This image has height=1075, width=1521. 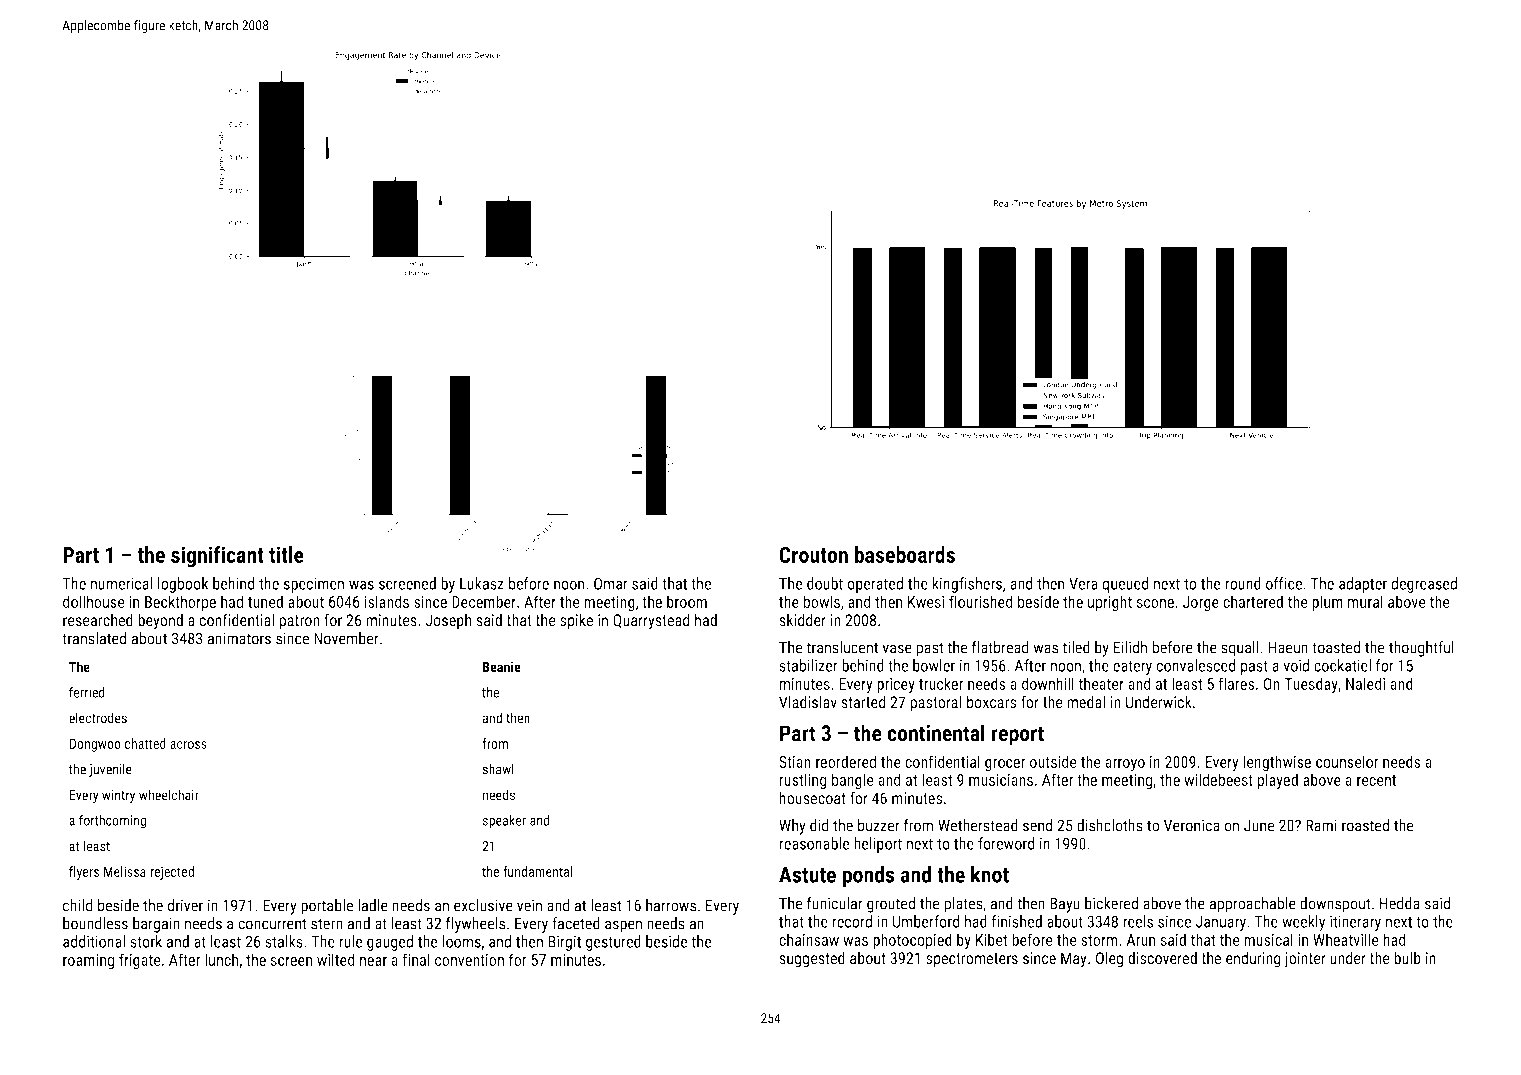 What do you see at coordinates (1342, 665) in the image?
I see `cockatiel` at bounding box center [1342, 665].
